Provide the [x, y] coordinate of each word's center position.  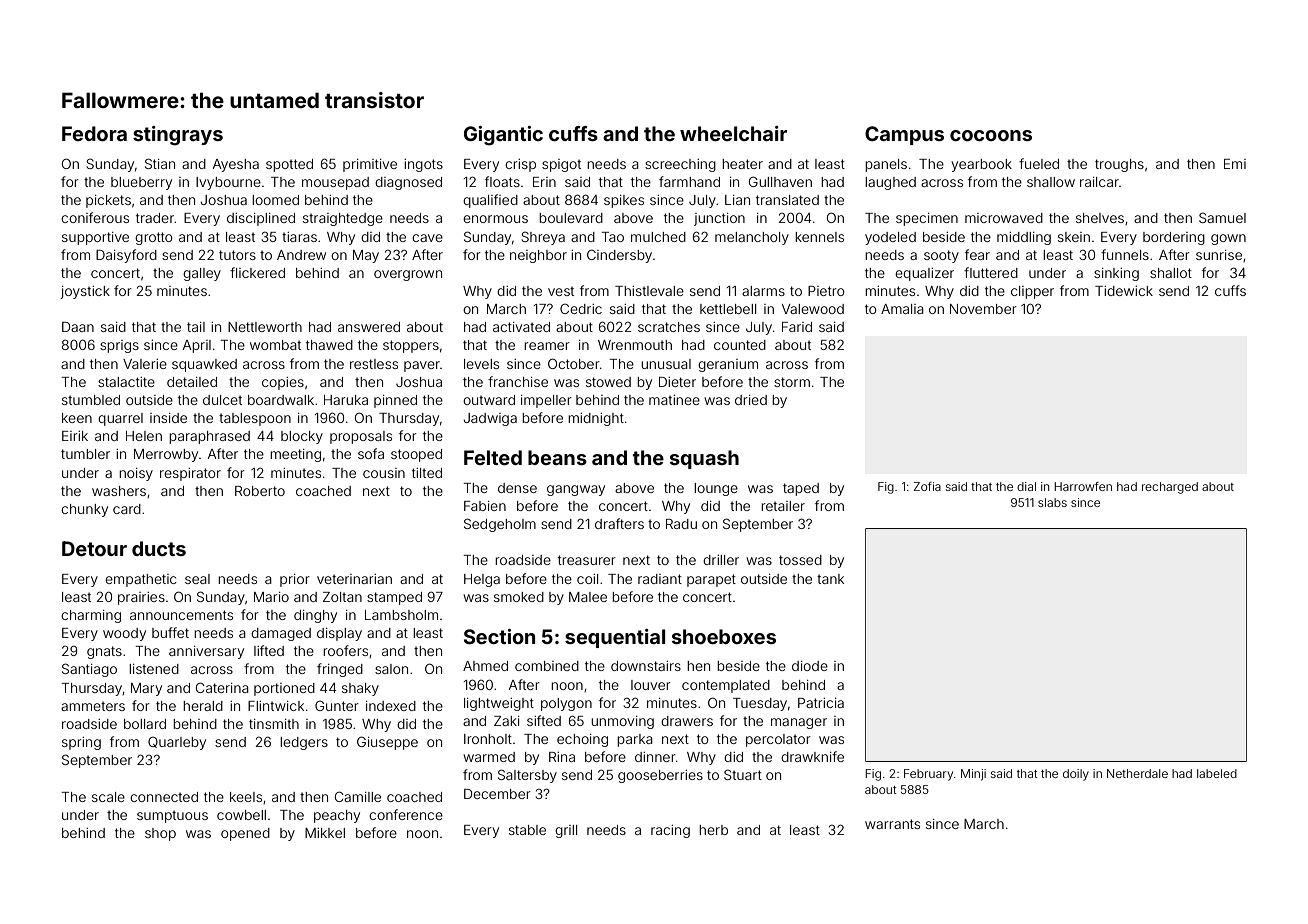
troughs [1119, 165]
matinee [674, 400]
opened [245, 834]
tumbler [85, 454]
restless [374, 364]
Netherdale [1137, 773]
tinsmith [274, 724]
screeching [680, 165]
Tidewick [1124, 291]
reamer [547, 346]
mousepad [335, 183]
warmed [489, 757]
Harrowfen [1083, 486]
